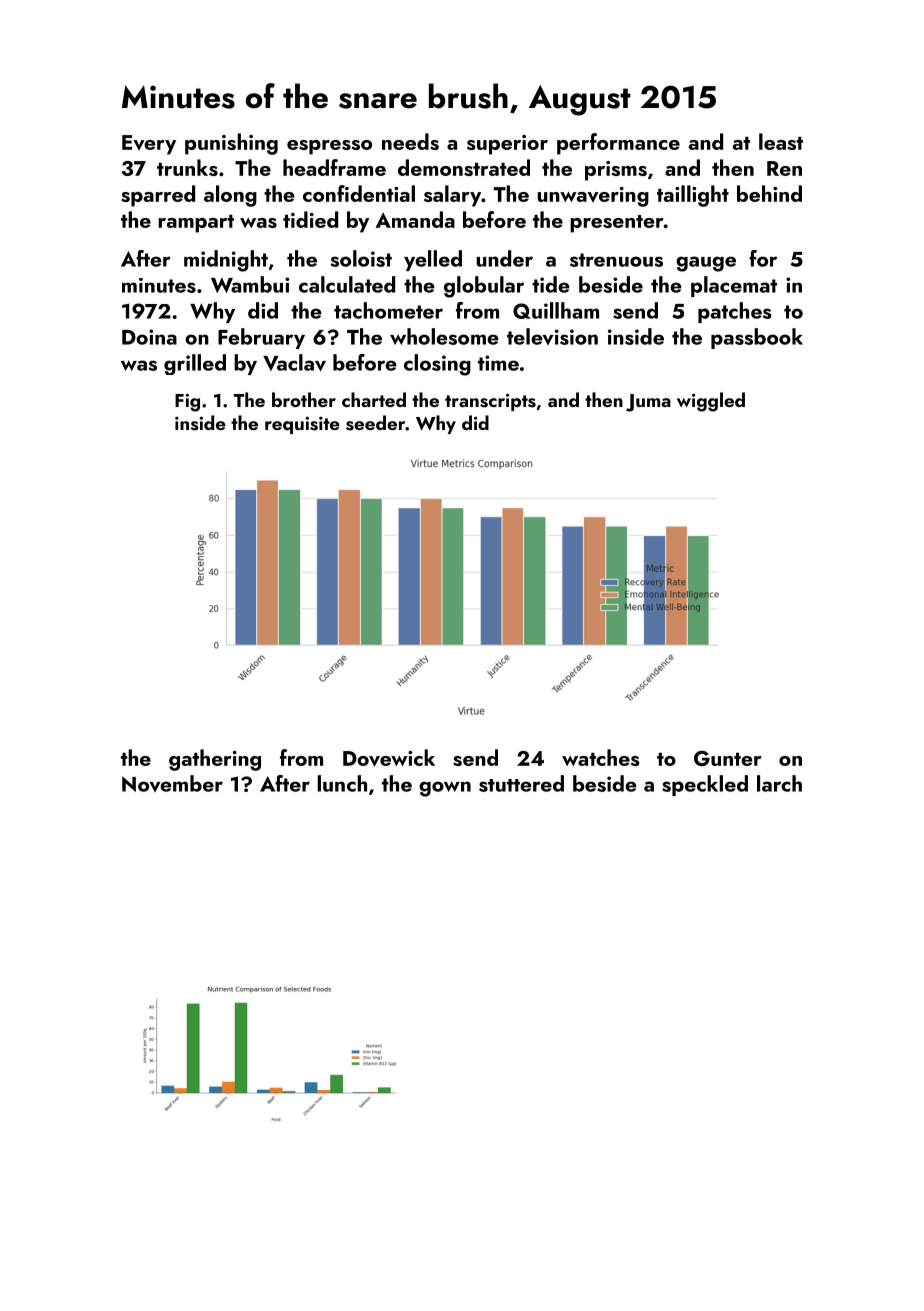 The width and height of the document is (924, 1311). What do you see at coordinates (231, 144) in the document?
I see `punishing` at bounding box center [231, 144].
